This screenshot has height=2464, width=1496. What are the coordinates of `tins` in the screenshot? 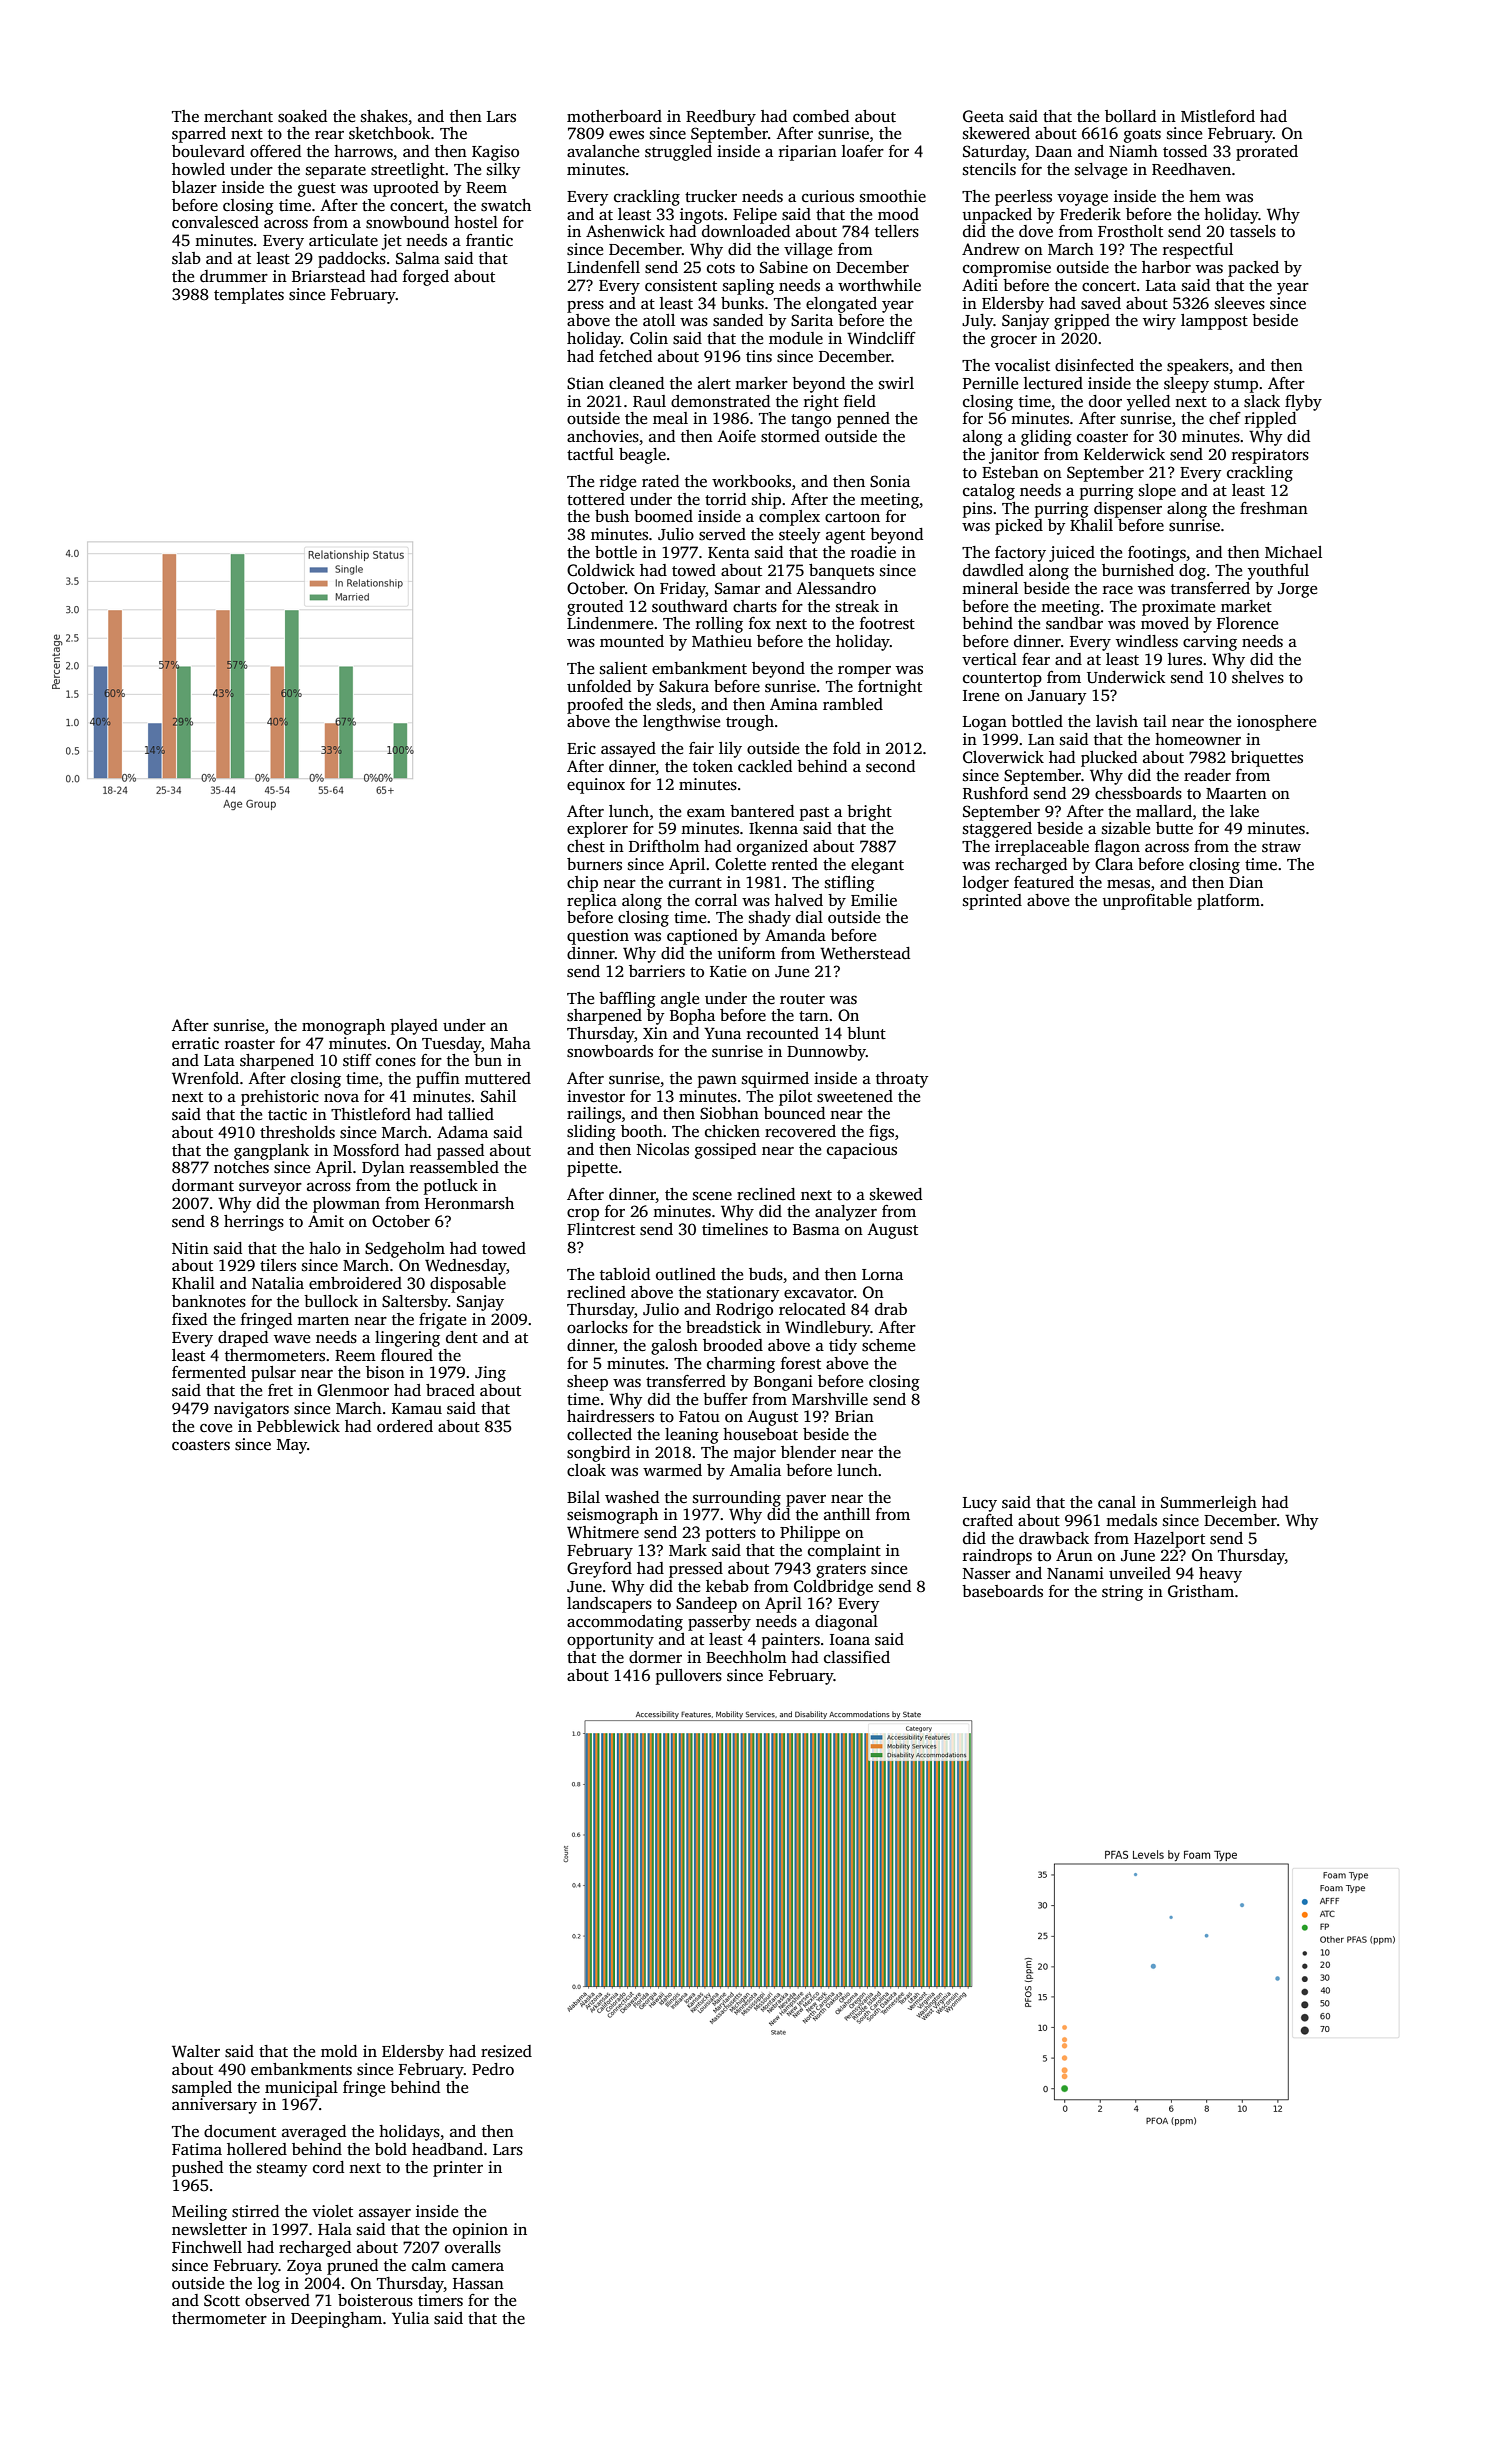 It's located at (759, 356).
